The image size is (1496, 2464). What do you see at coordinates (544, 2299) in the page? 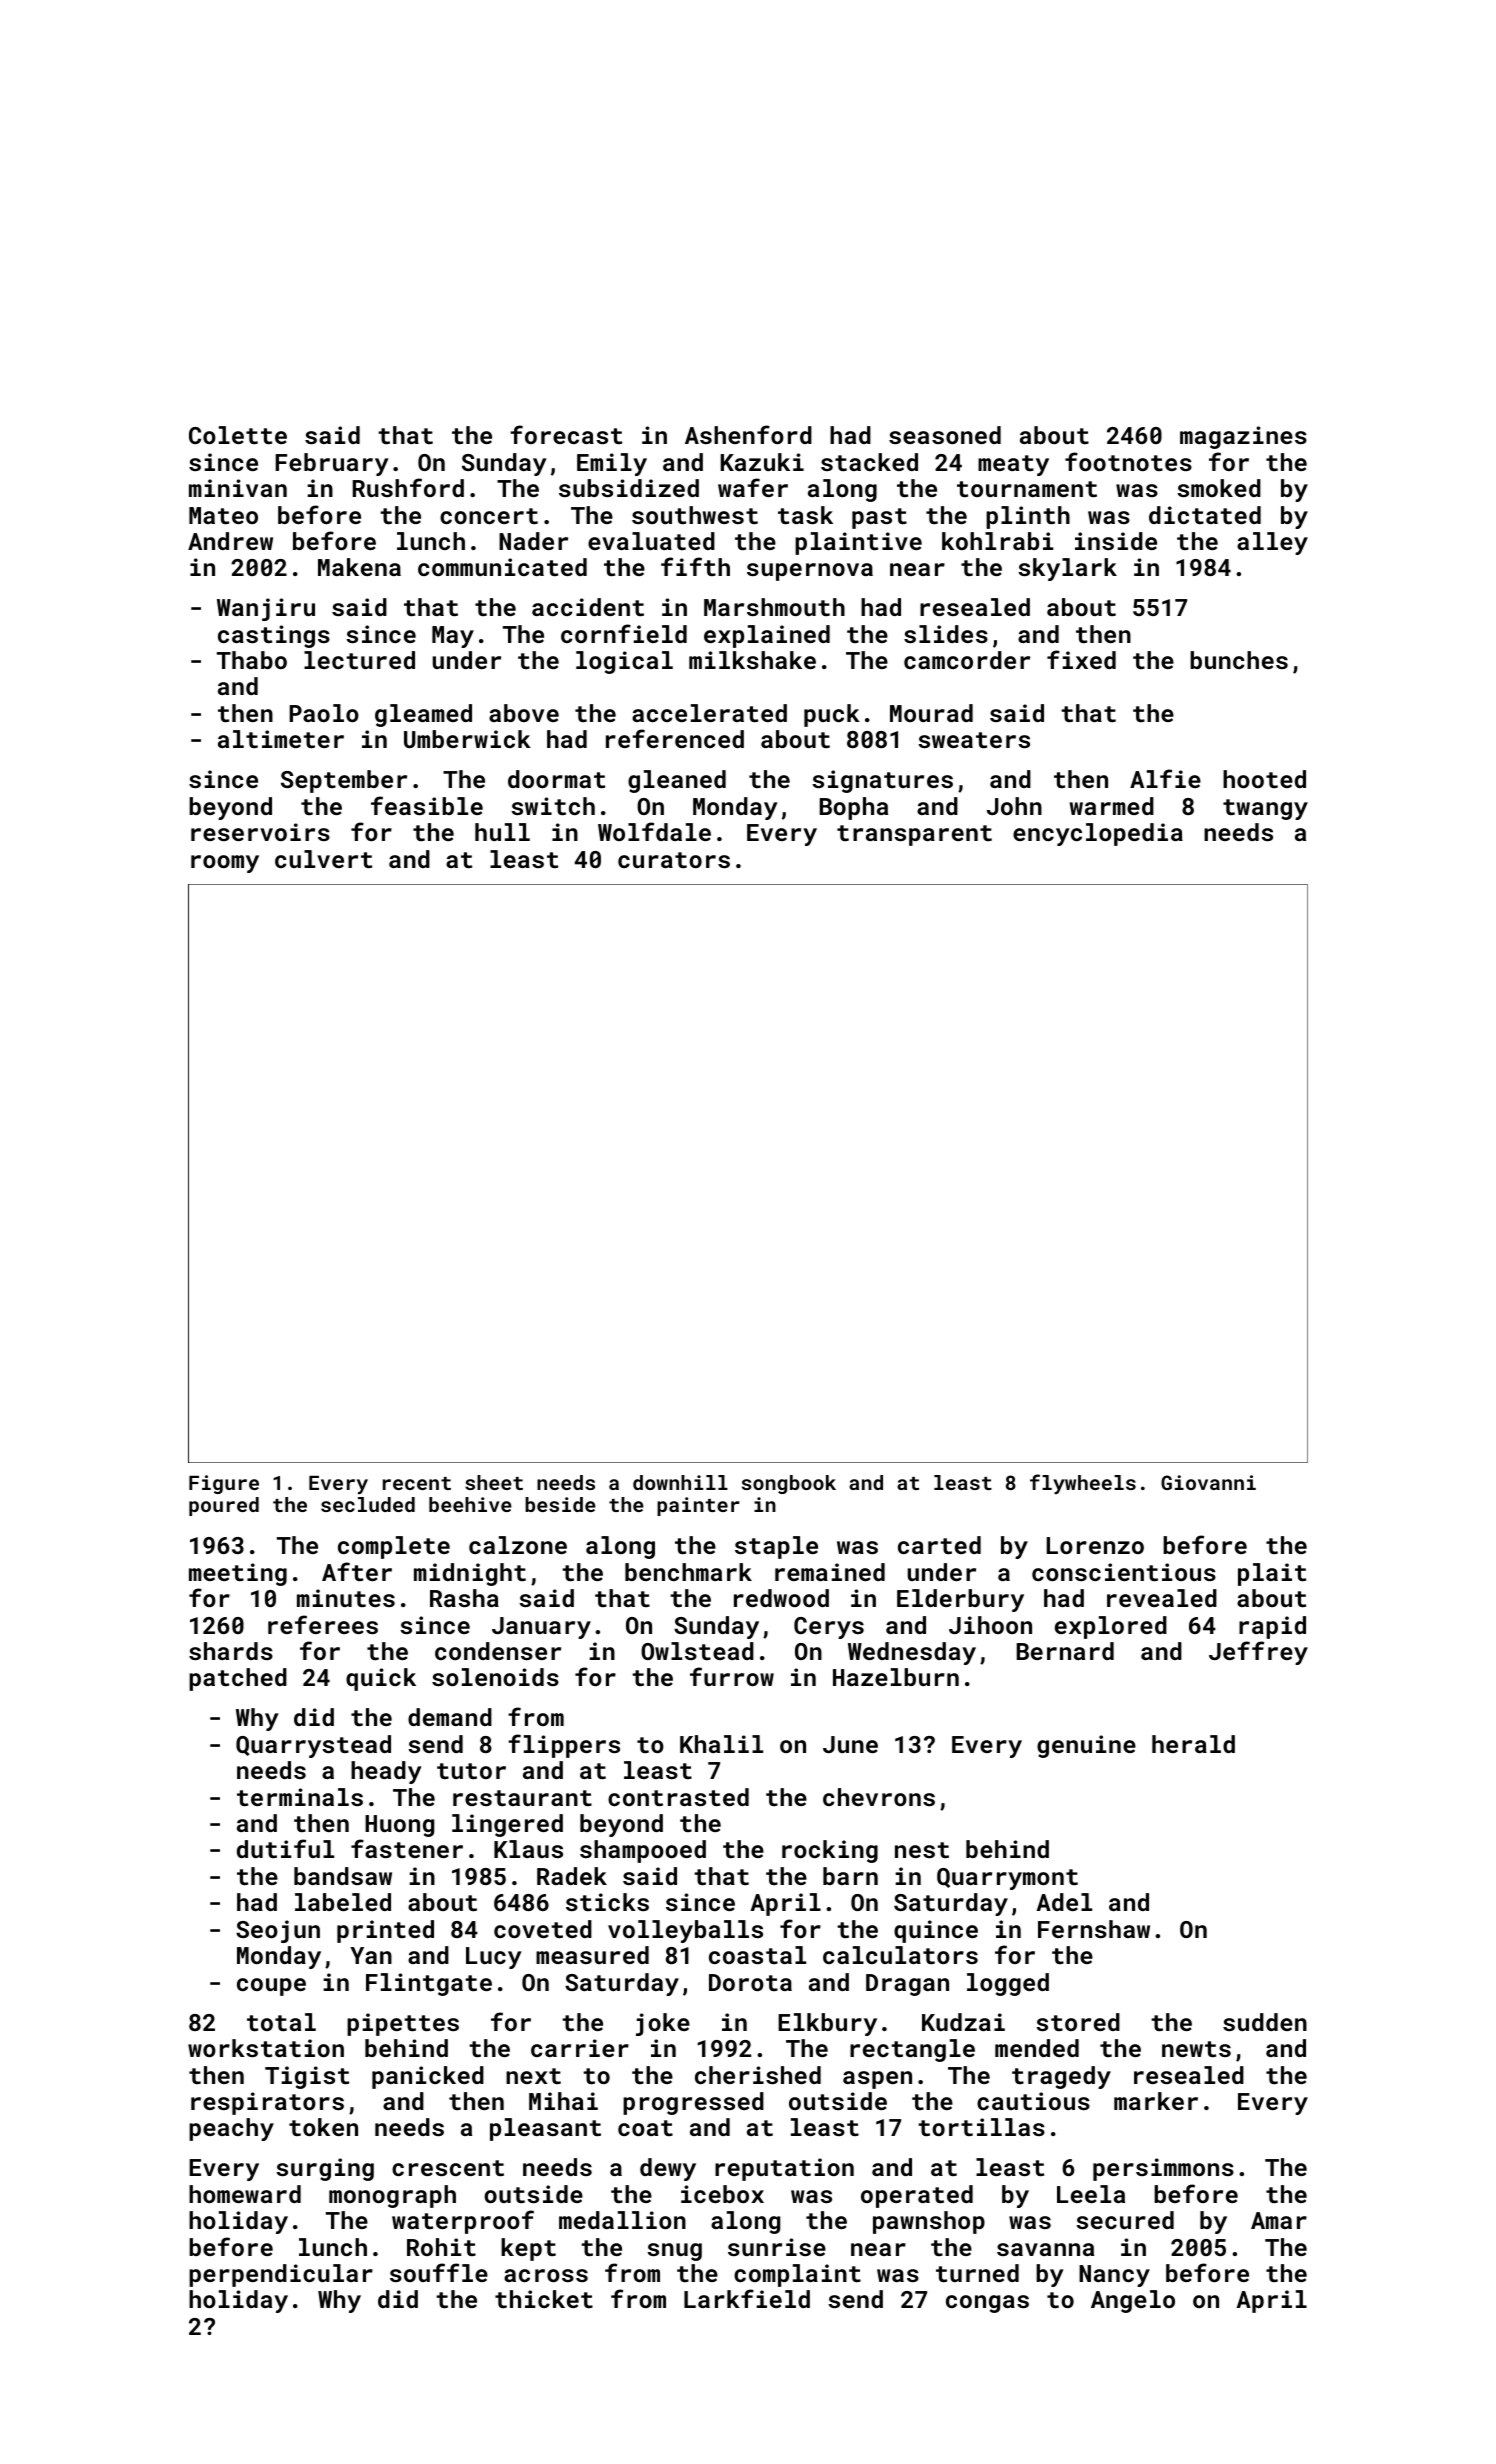
I see `thicket` at bounding box center [544, 2299].
